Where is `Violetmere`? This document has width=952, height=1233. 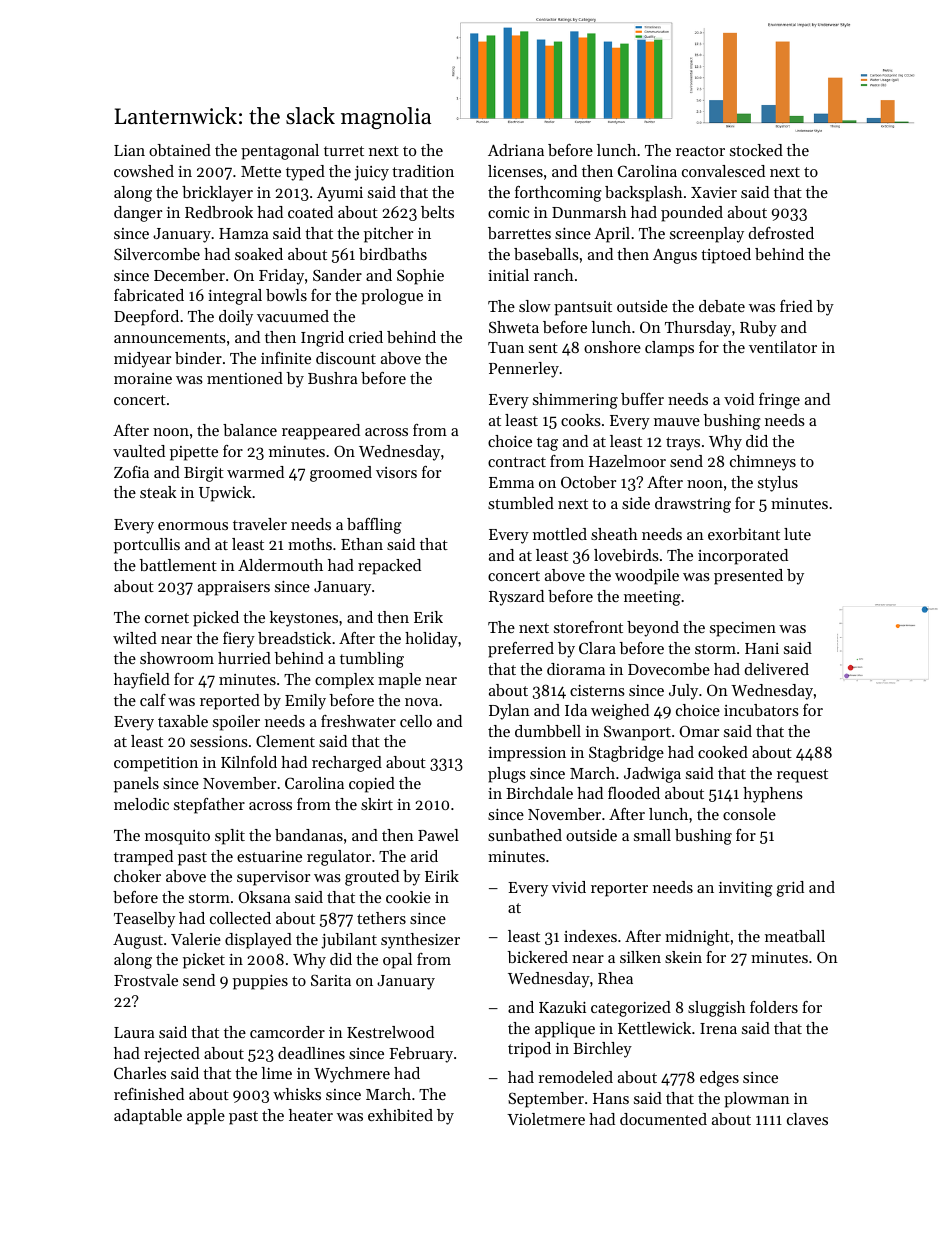
Violetmere is located at coordinates (546, 1119).
